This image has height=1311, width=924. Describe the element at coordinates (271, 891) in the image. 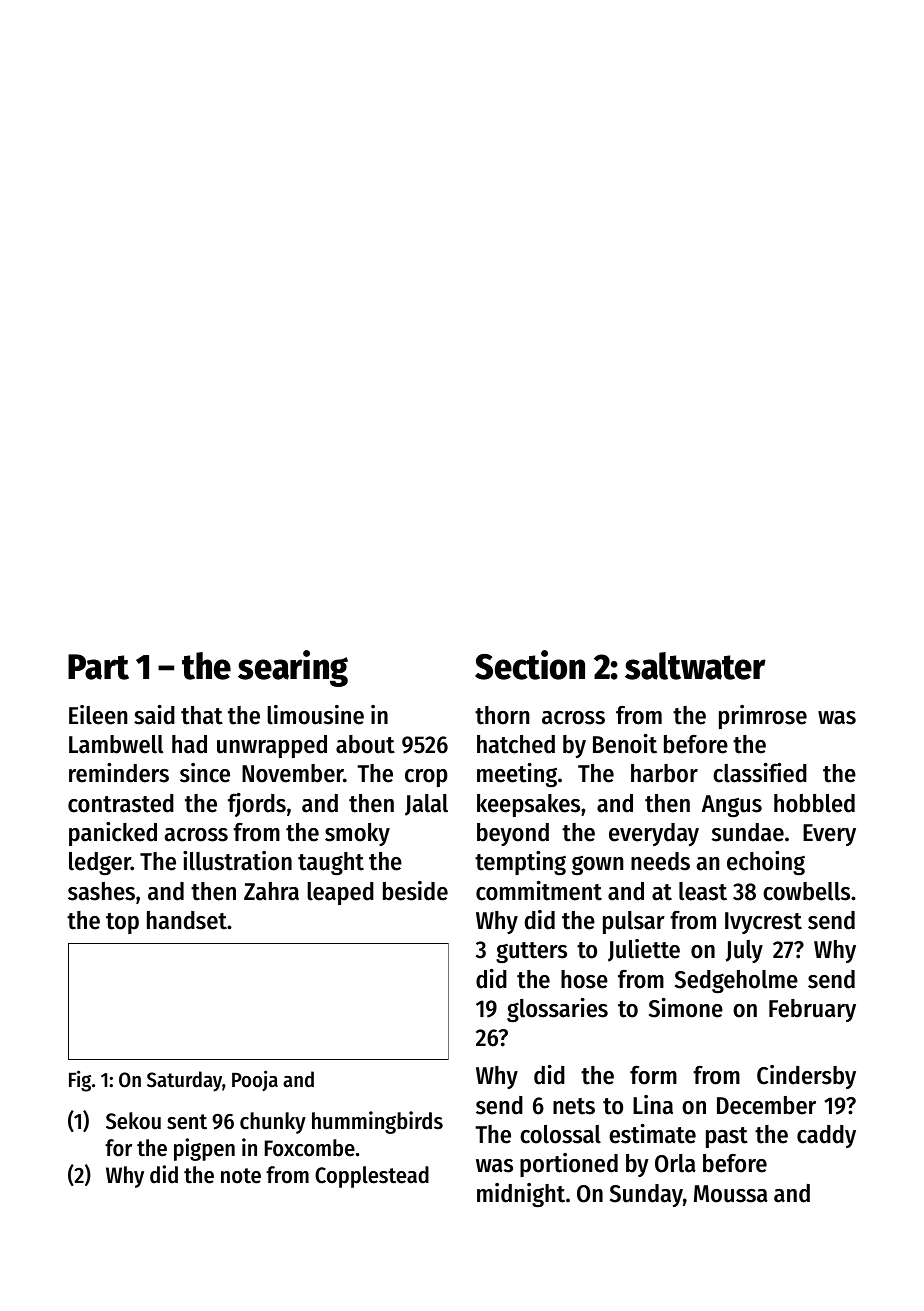

I see `Zahra` at that location.
